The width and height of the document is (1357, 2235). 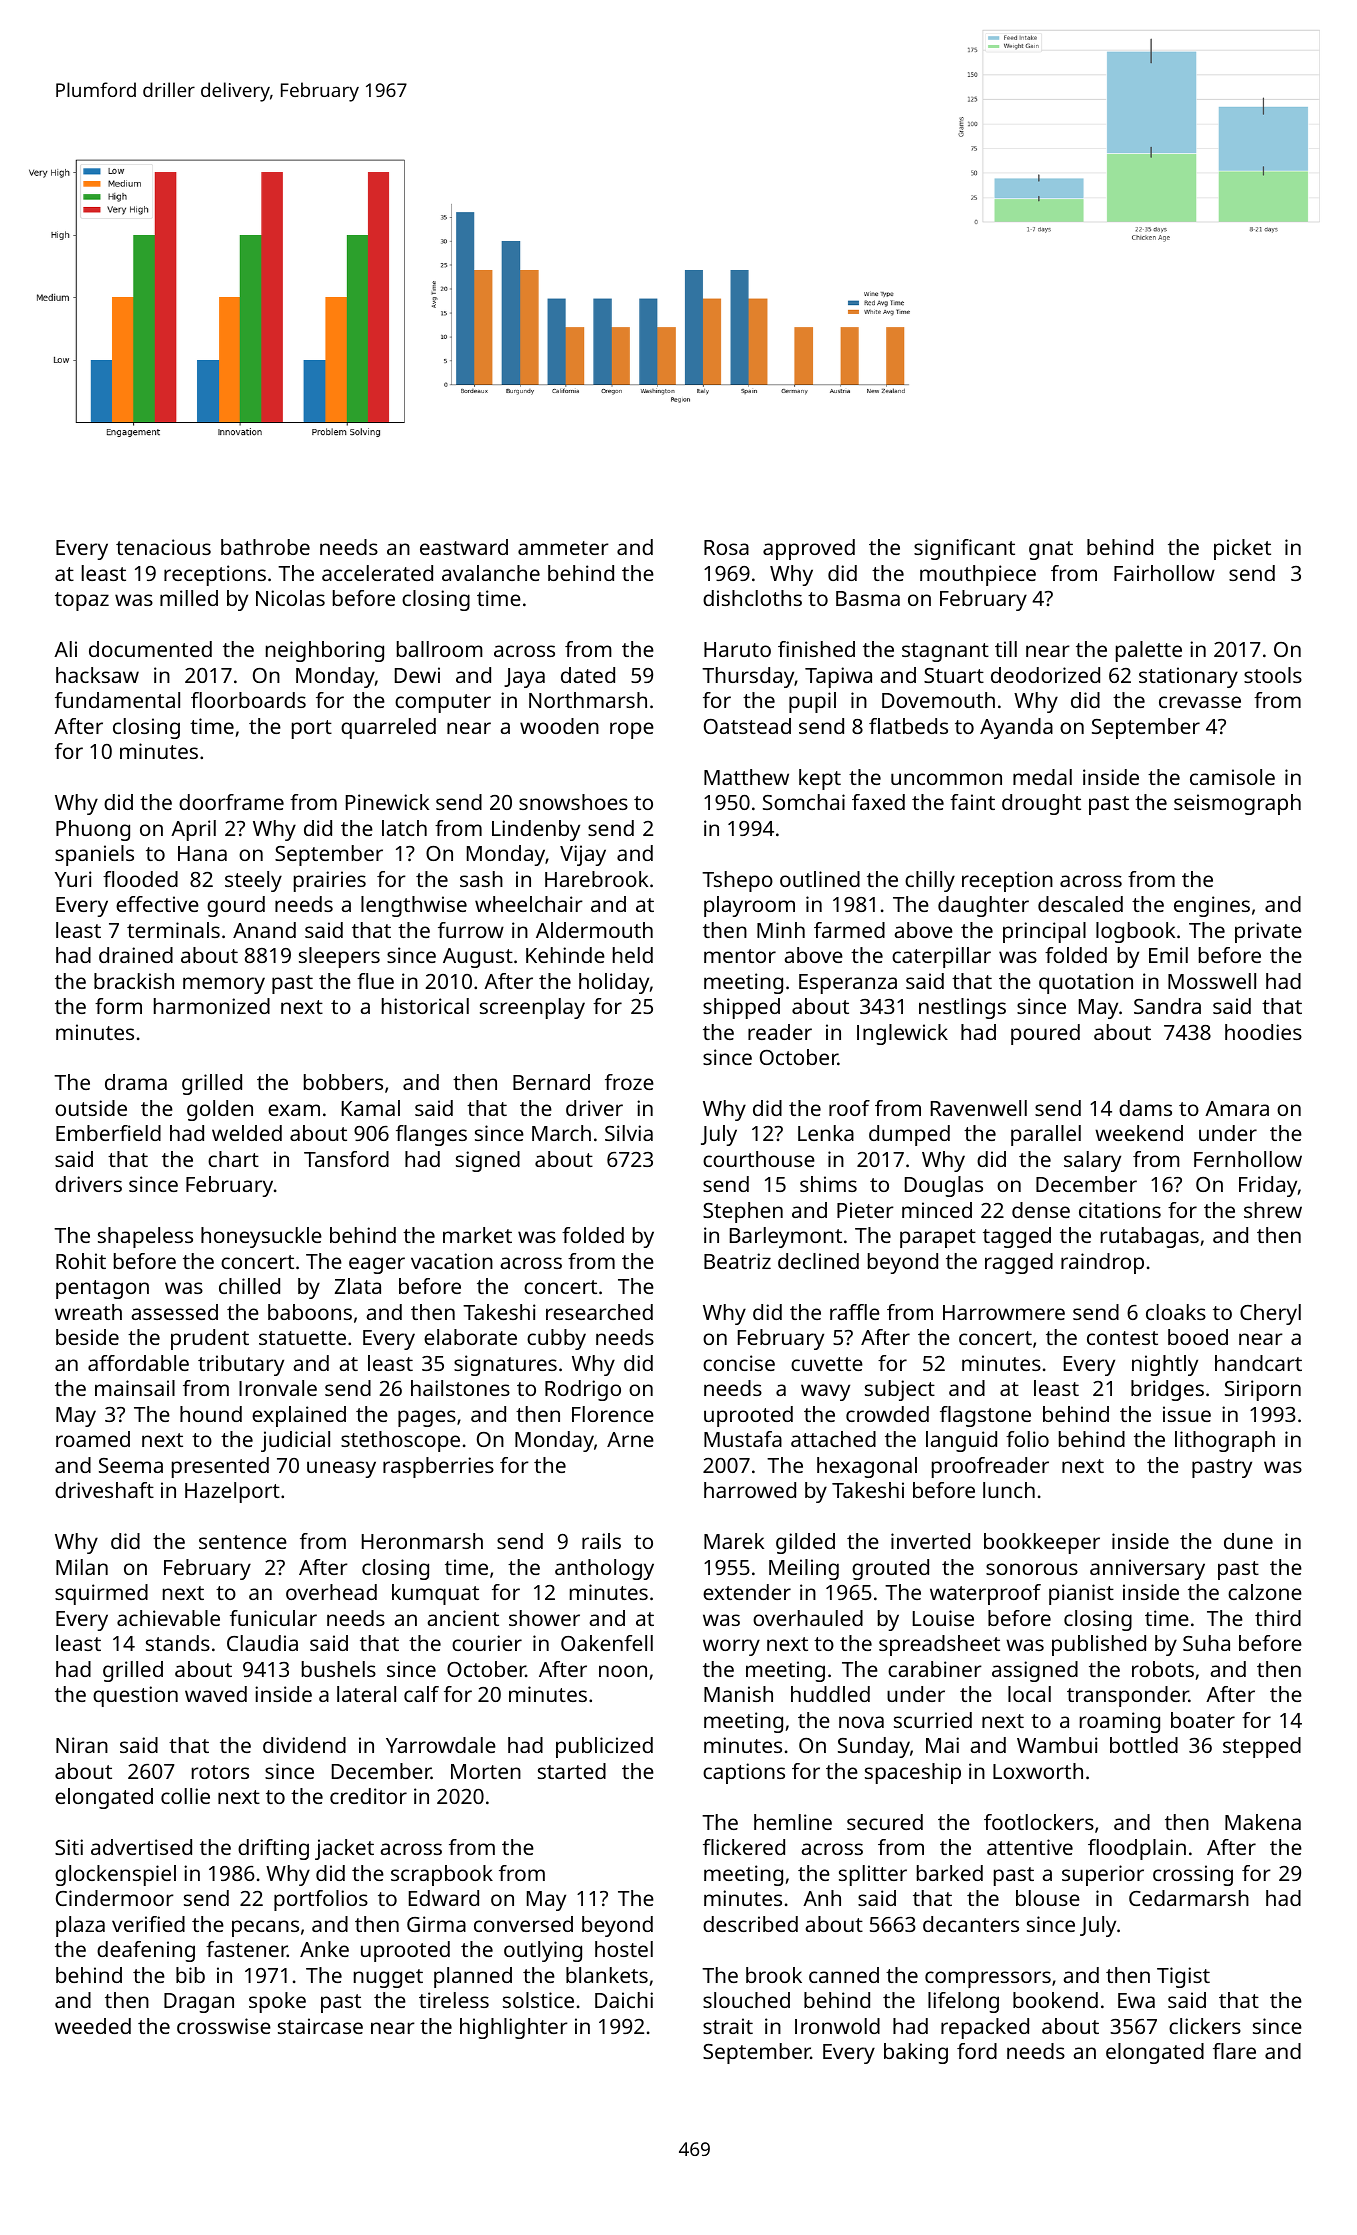 What do you see at coordinates (131, 1465) in the document?
I see `Seema` at bounding box center [131, 1465].
